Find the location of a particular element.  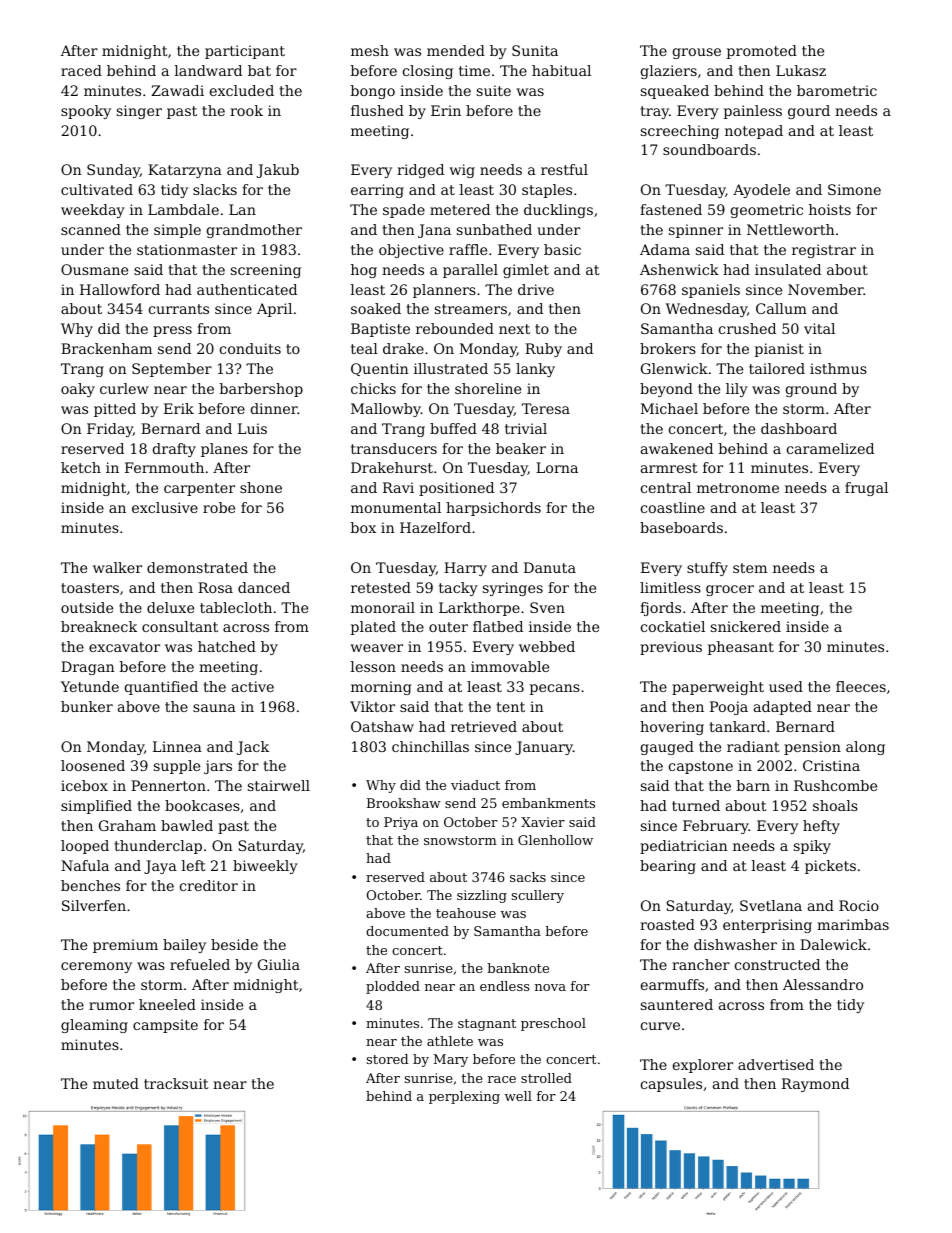

drive is located at coordinates (536, 289).
